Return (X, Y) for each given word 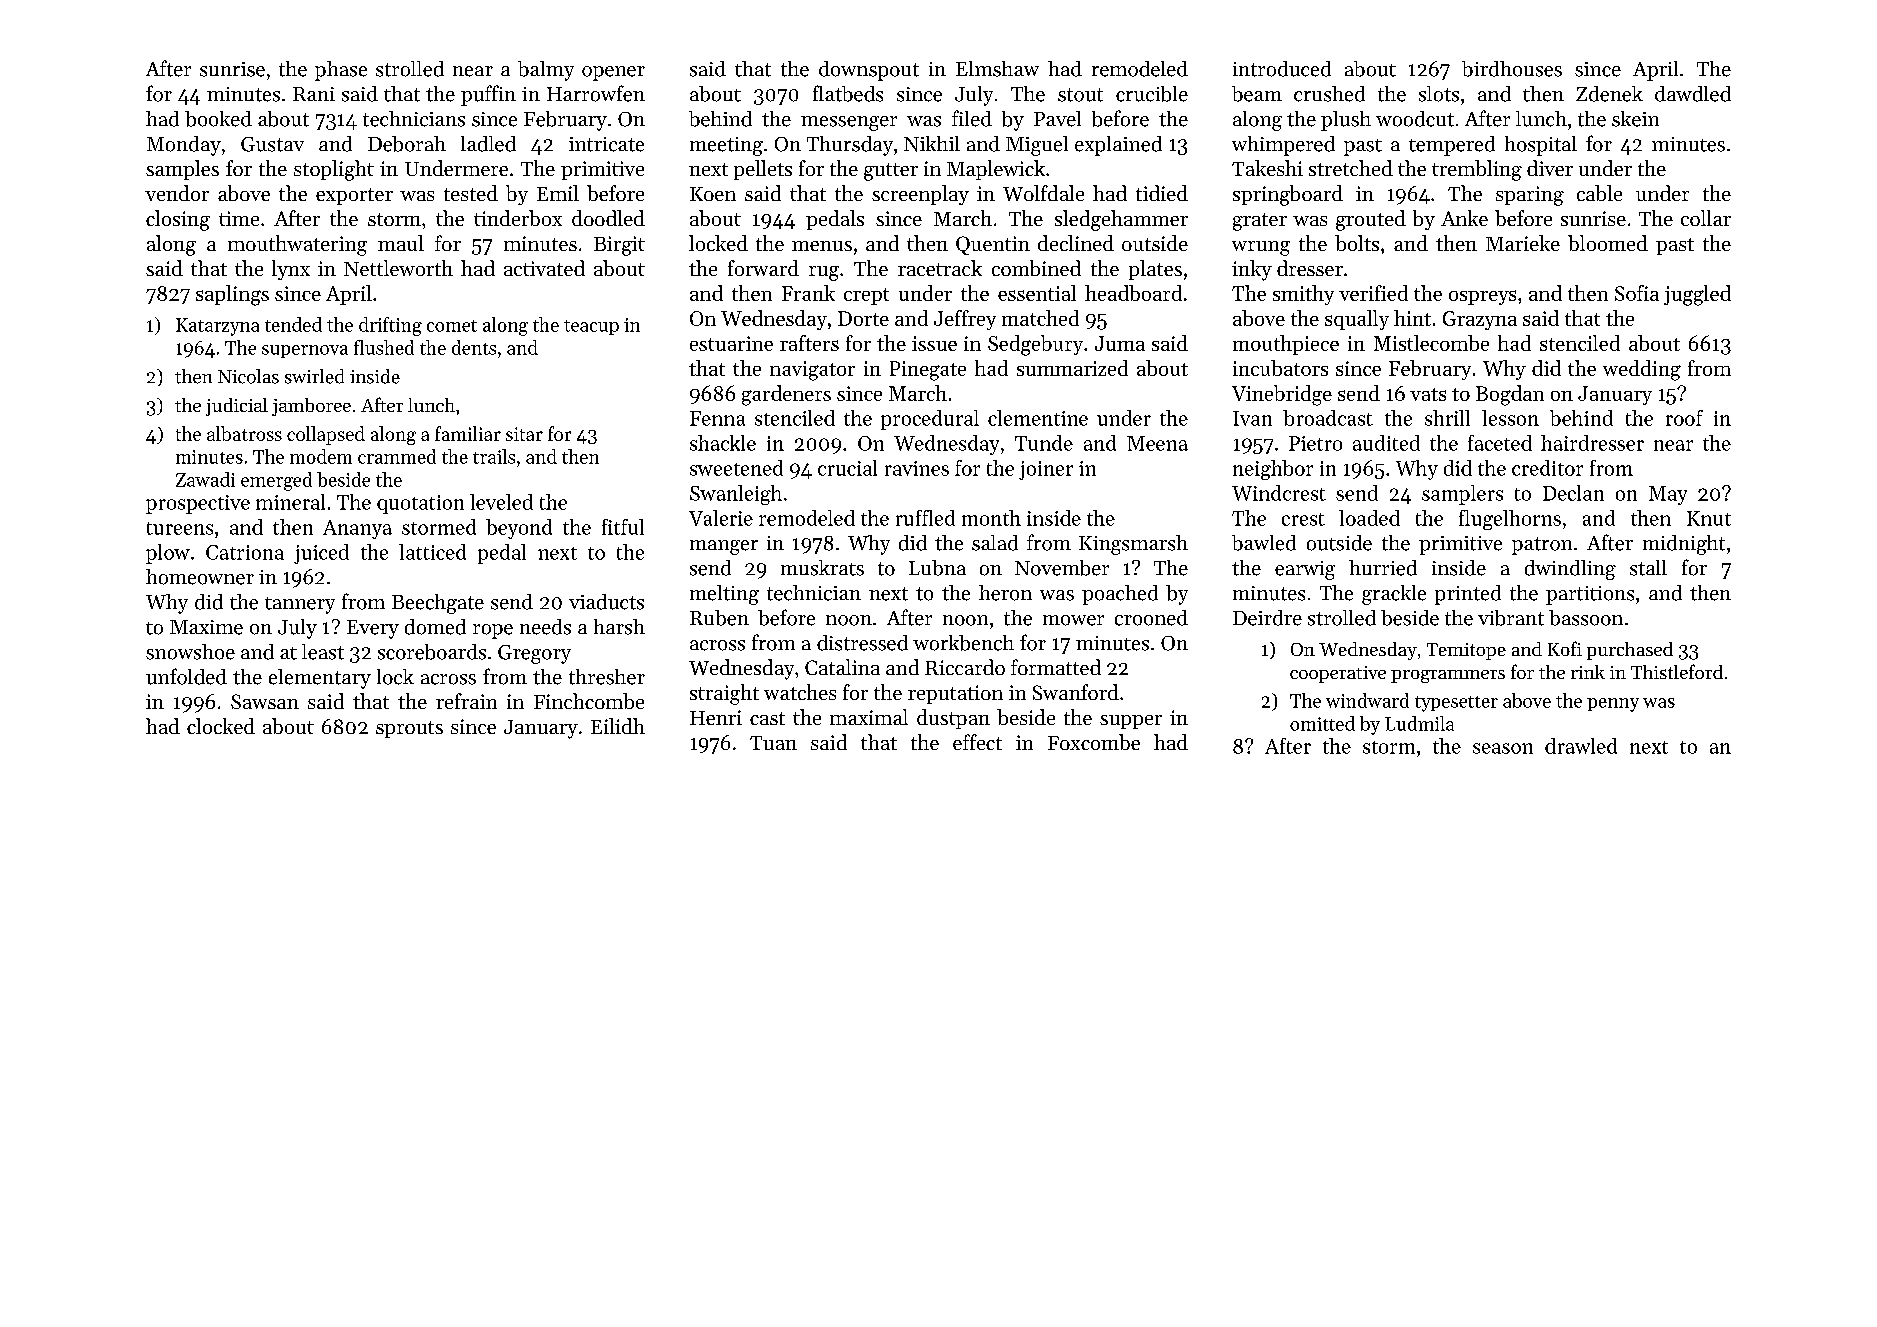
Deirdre (1267, 618)
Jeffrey (965, 320)
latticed (432, 552)
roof (1684, 418)
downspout (869, 71)
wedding (1642, 370)
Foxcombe (1094, 742)
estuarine (731, 343)
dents (474, 347)
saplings (232, 295)
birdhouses (1512, 69)
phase (341, 71)
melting (724, 595)
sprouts (409, 729)
